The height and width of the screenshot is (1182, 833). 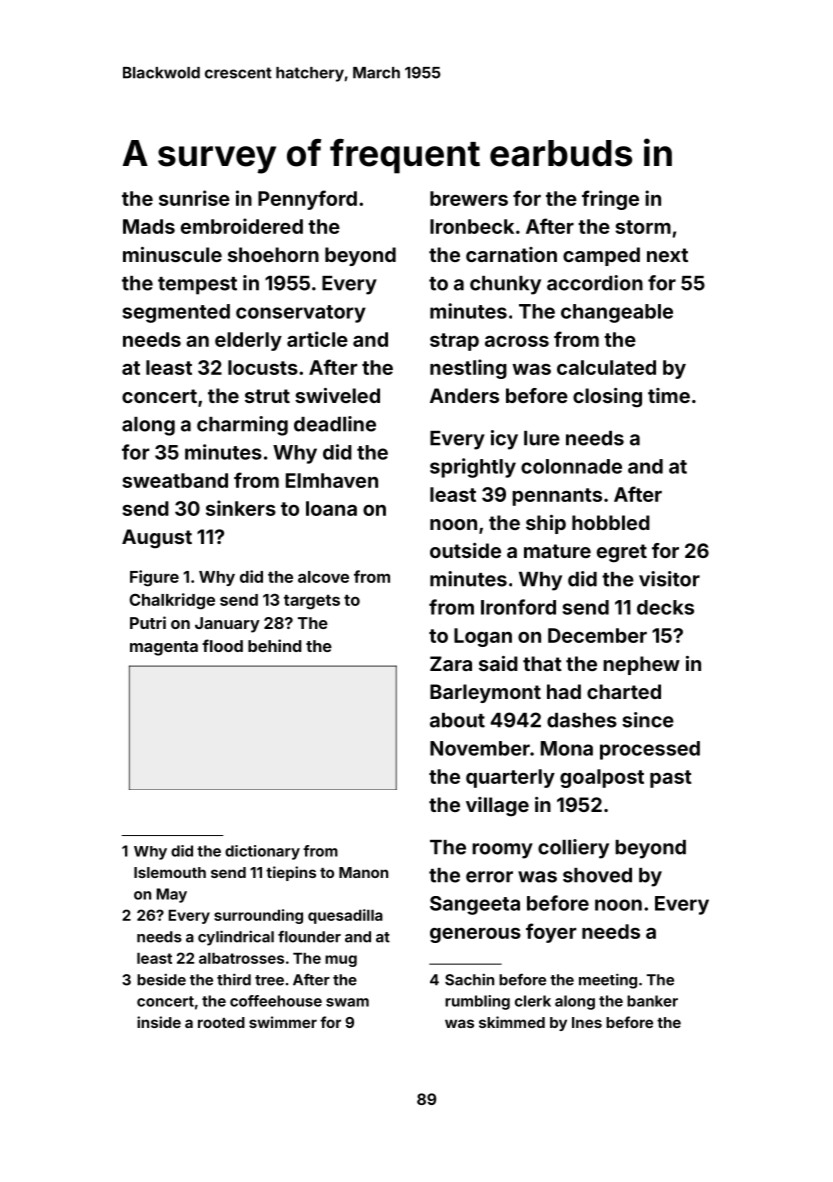 What do you see at coordinates (222, 645) in the screenshot?
I see `flood` at bounding box center [222, 645].
